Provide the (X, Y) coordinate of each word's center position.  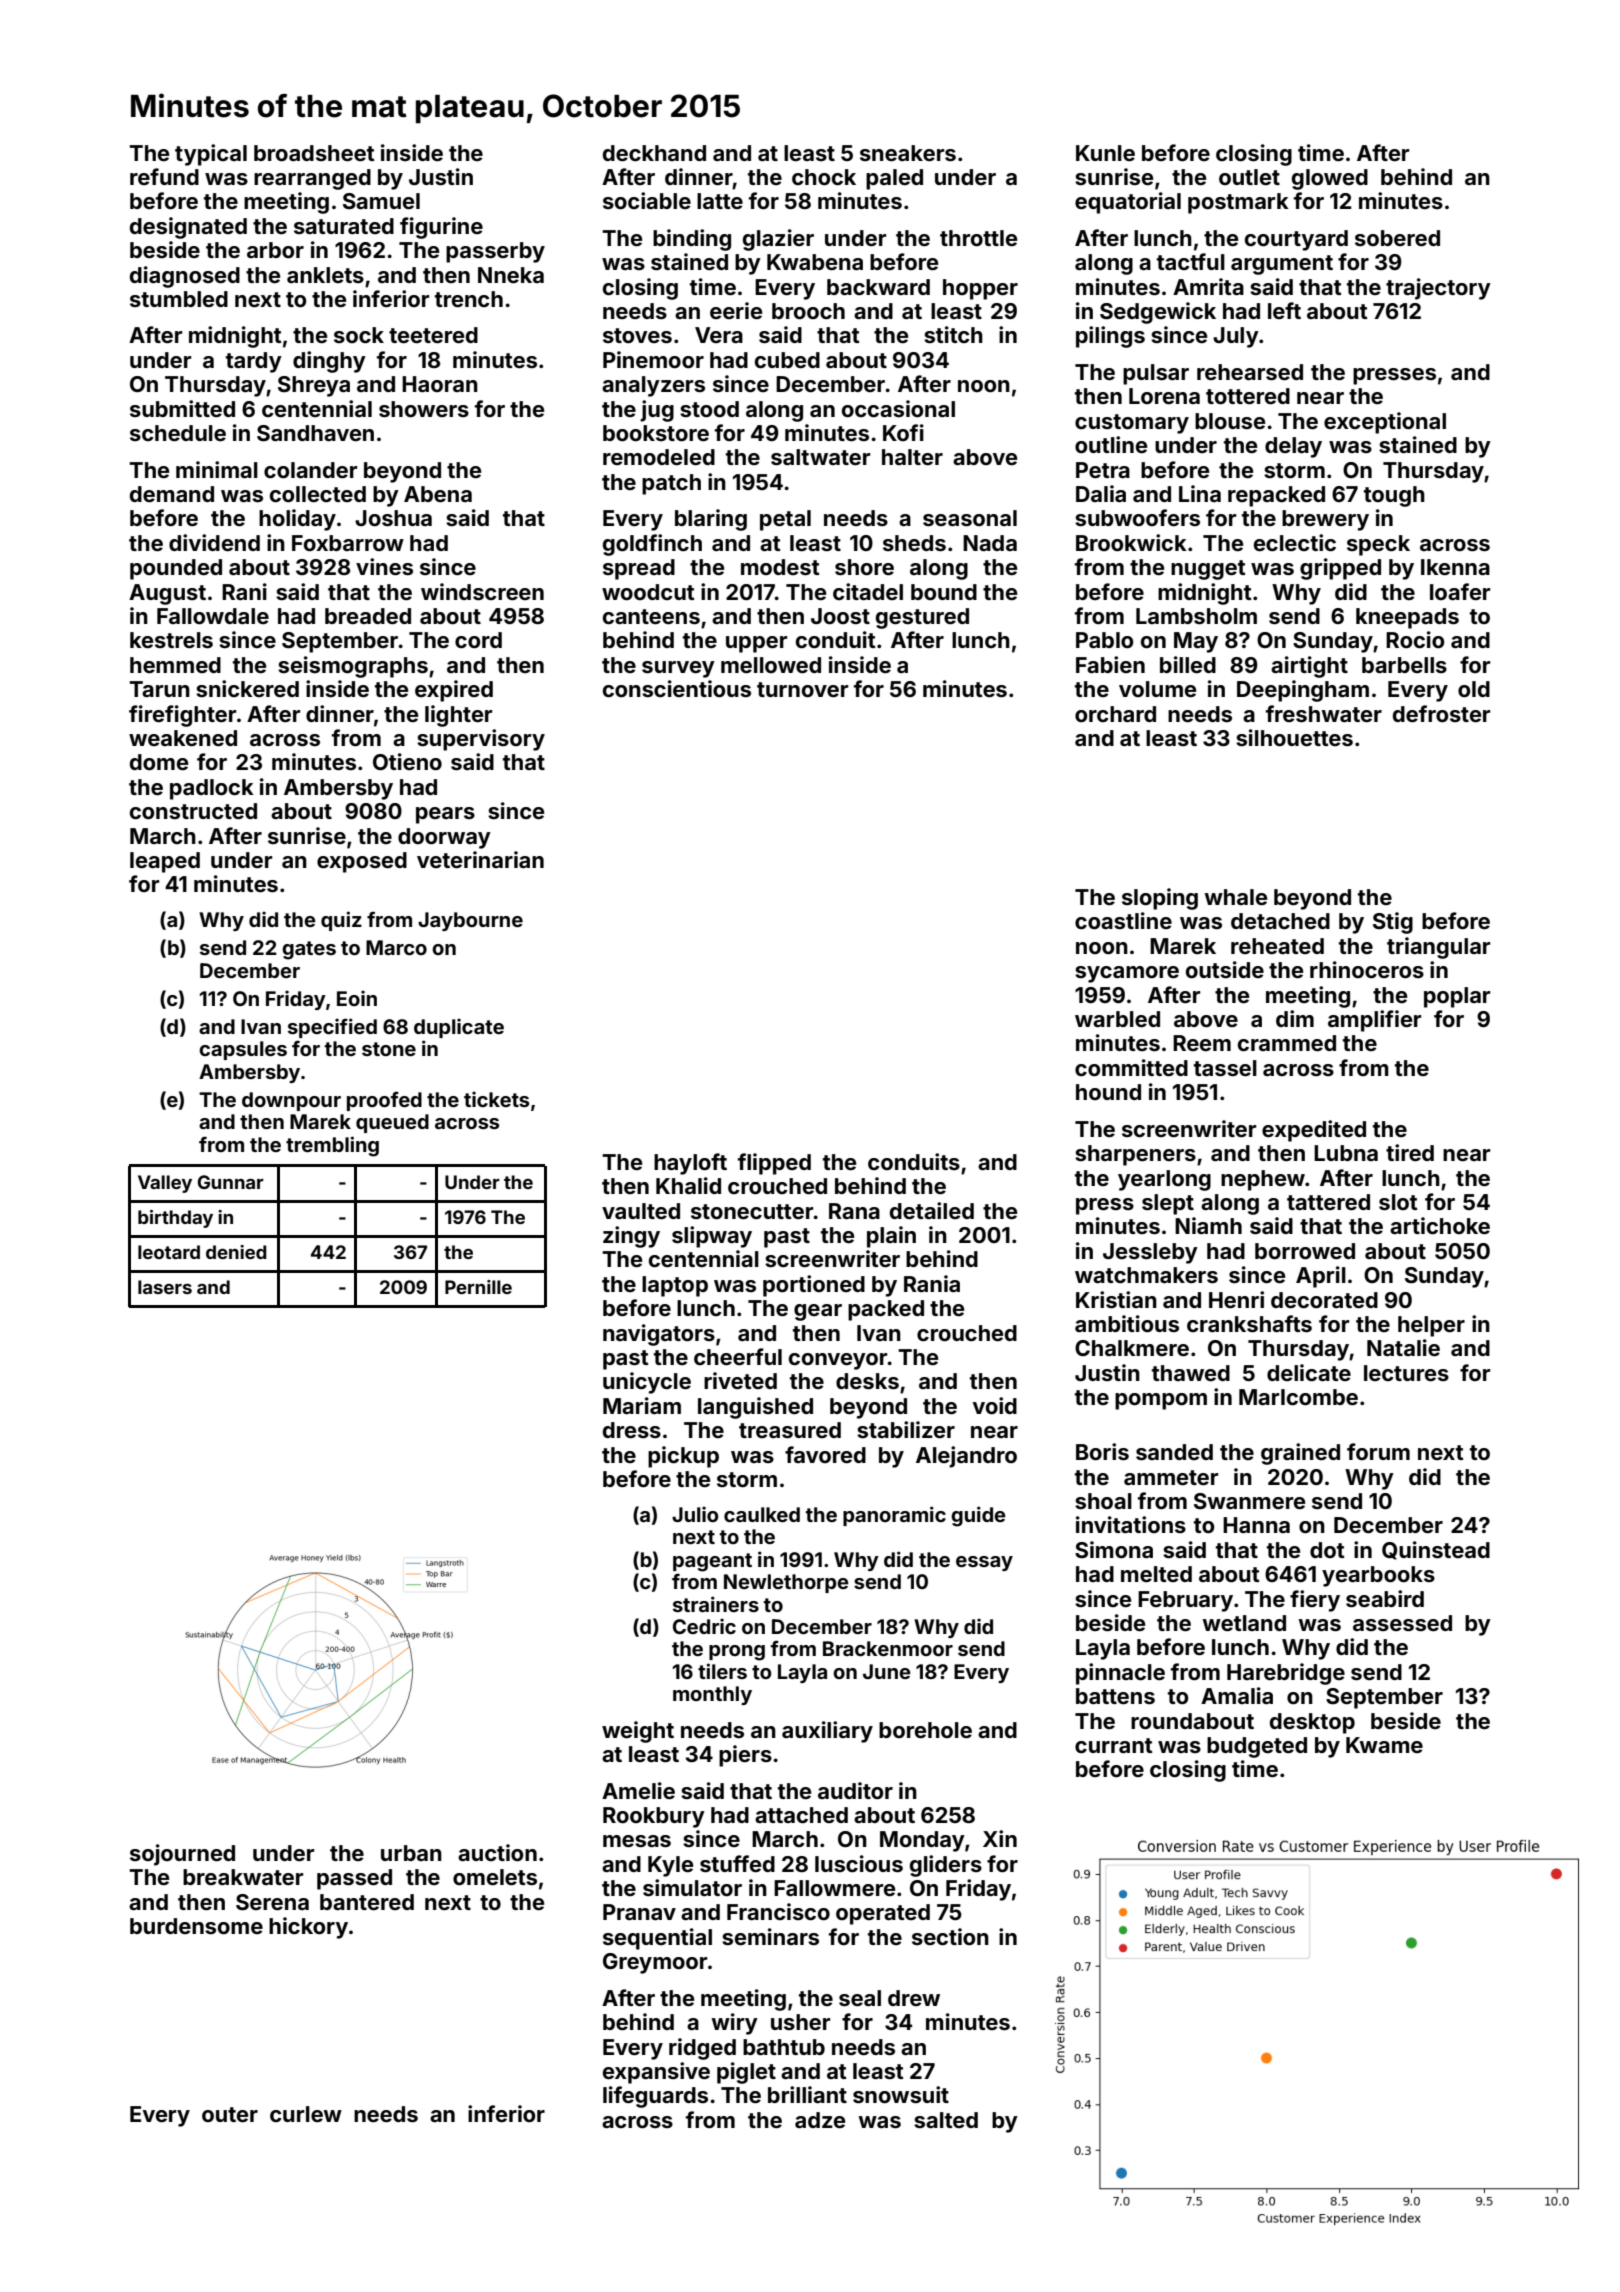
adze (820, 2120)
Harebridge (1286, 1674)
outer (230, 2114)
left (1284, 310)
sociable (647, 200)
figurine (441, 228)
